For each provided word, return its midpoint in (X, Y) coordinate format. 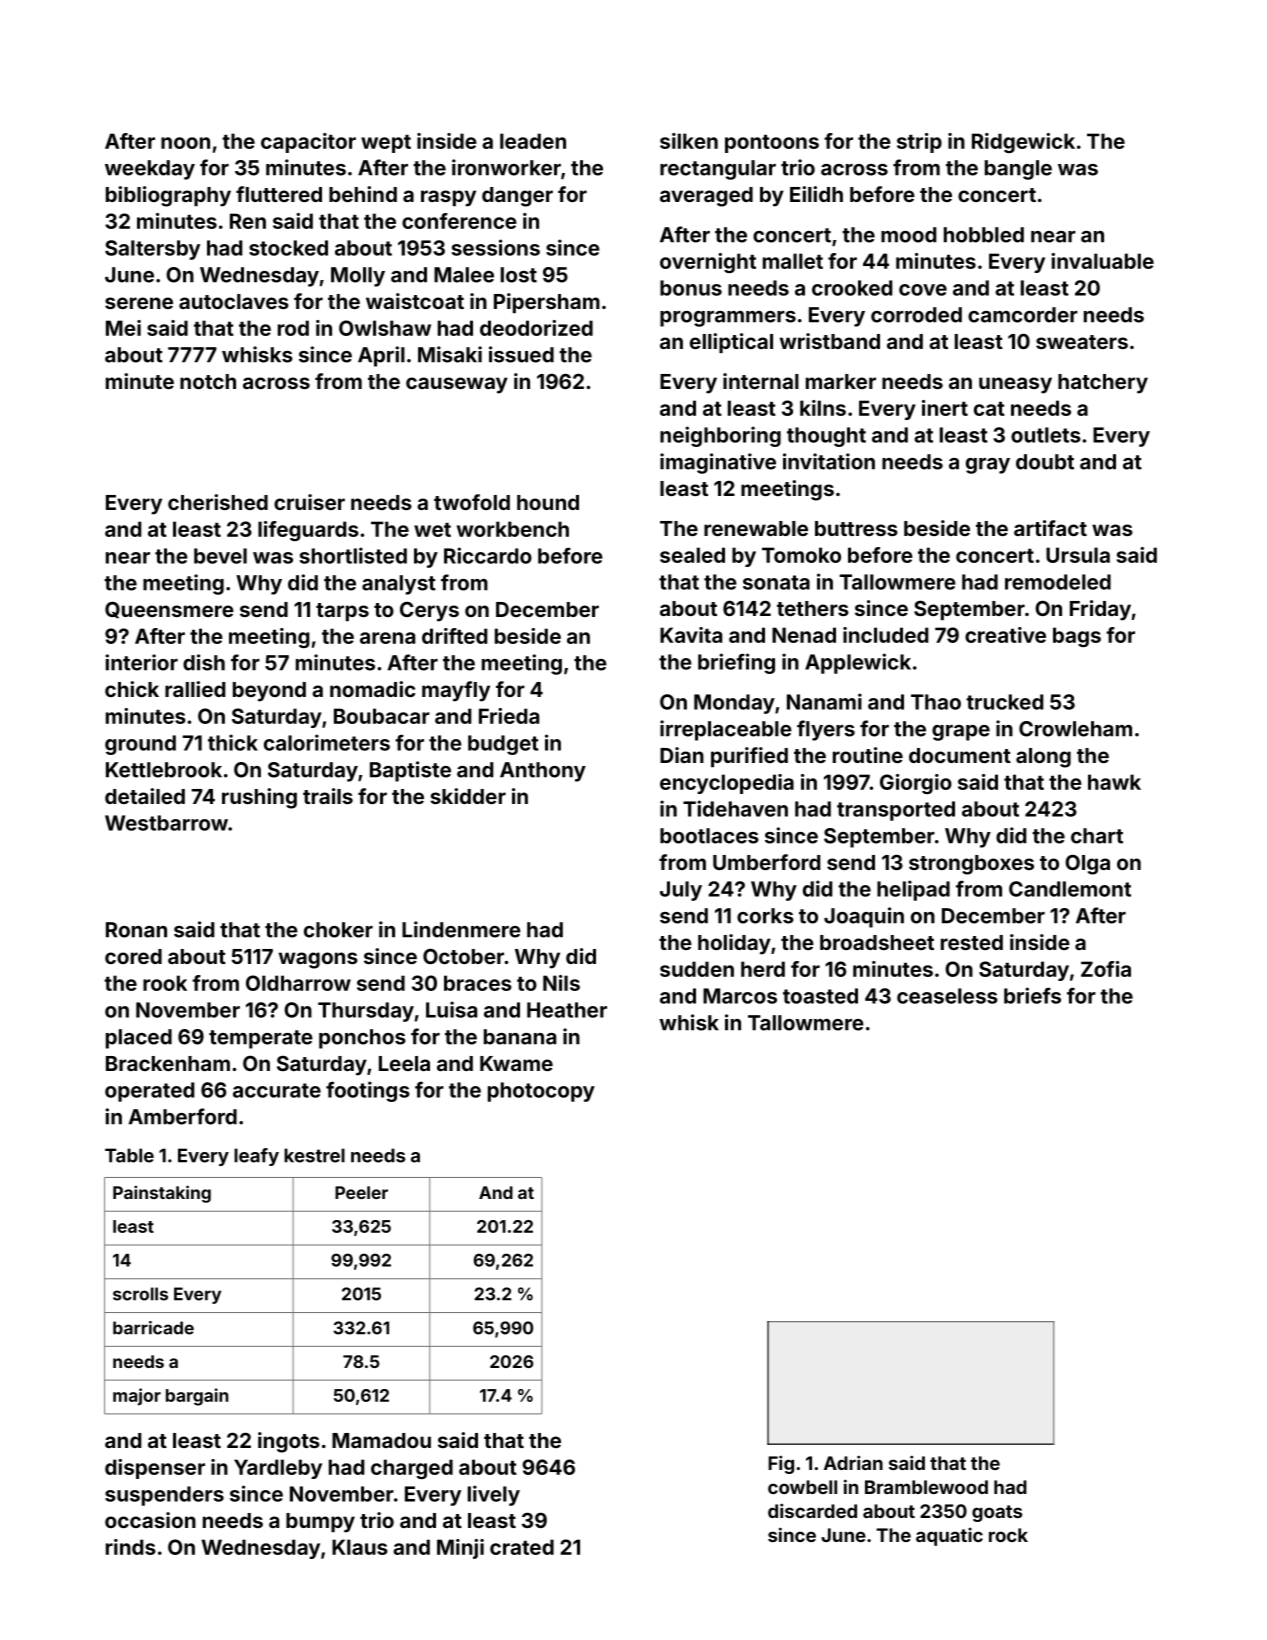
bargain (197, 1397)
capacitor (308, 143)
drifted (455, 636)
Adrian (853, 1462)
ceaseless (947, 996)
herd (763, 969)
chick (132, 689)
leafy (256, 1157)
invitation (829, 461)
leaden (533, 141)
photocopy (541, 1092)
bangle (1018, 170)
